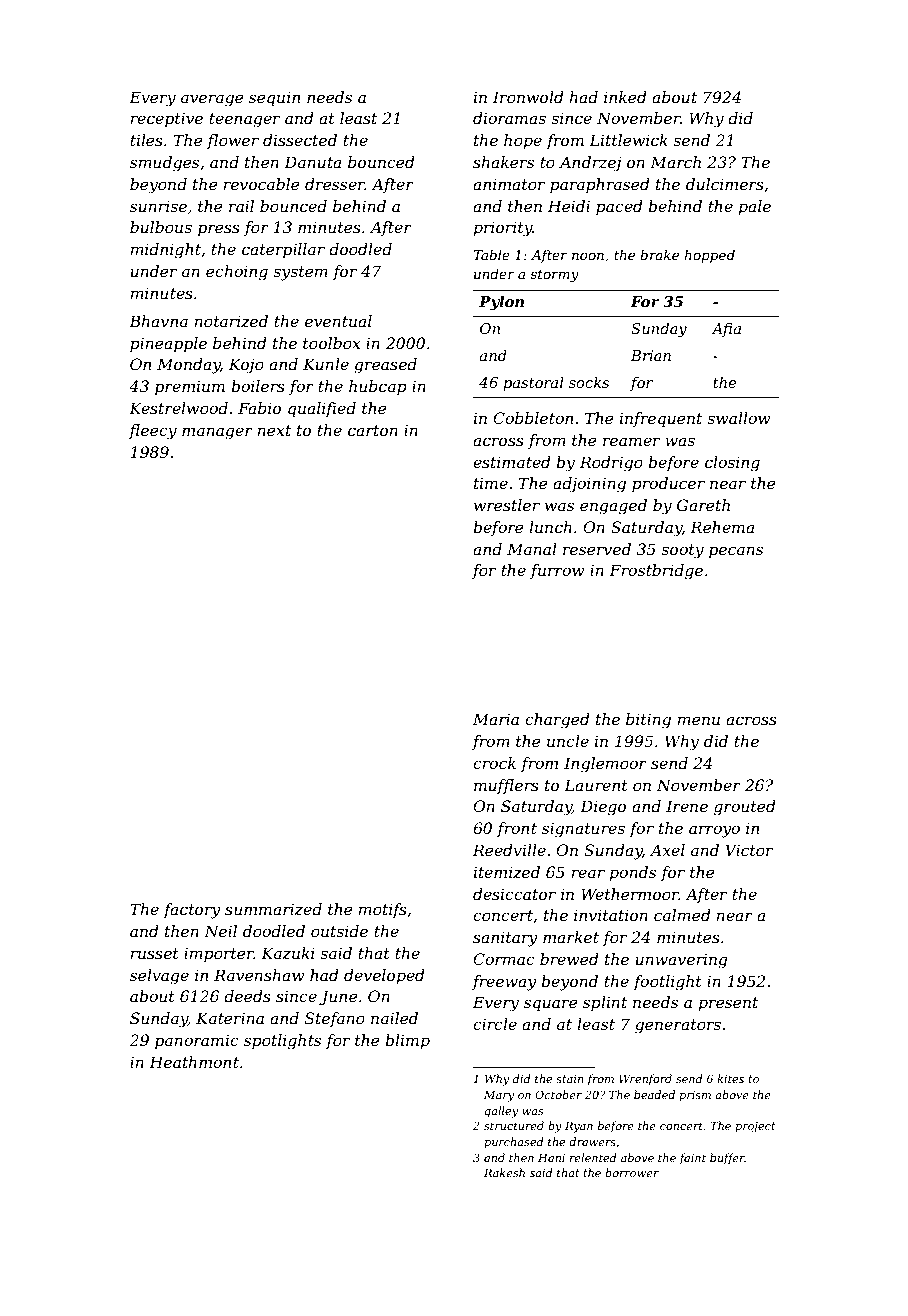  What do you see at coordinates (194, 1062) in the screenshot?
I see `Heathmont` at bounding box center [194, 1062].
